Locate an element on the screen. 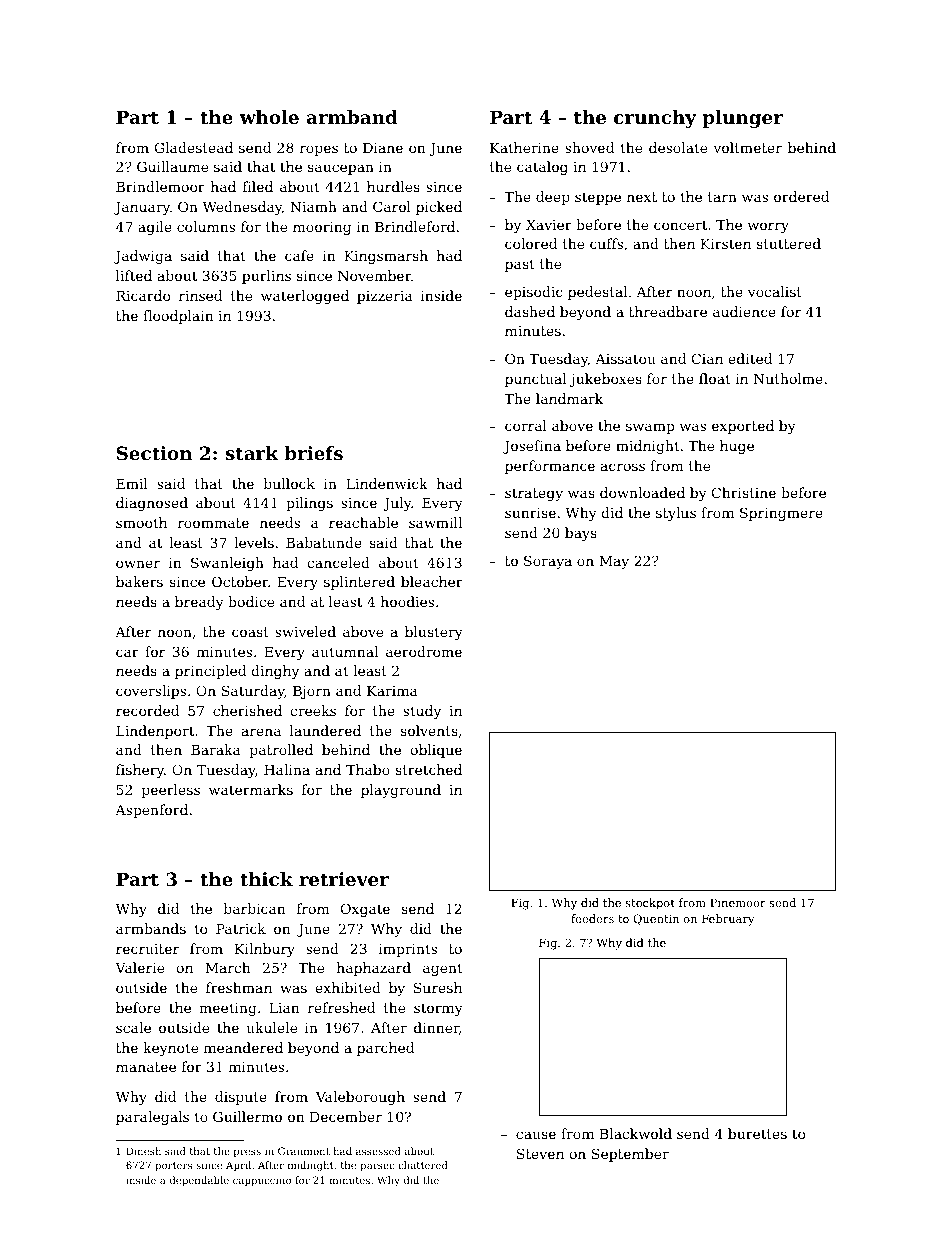 The image size is (952, 1233). plunger is located at coordinates (742, 119).
